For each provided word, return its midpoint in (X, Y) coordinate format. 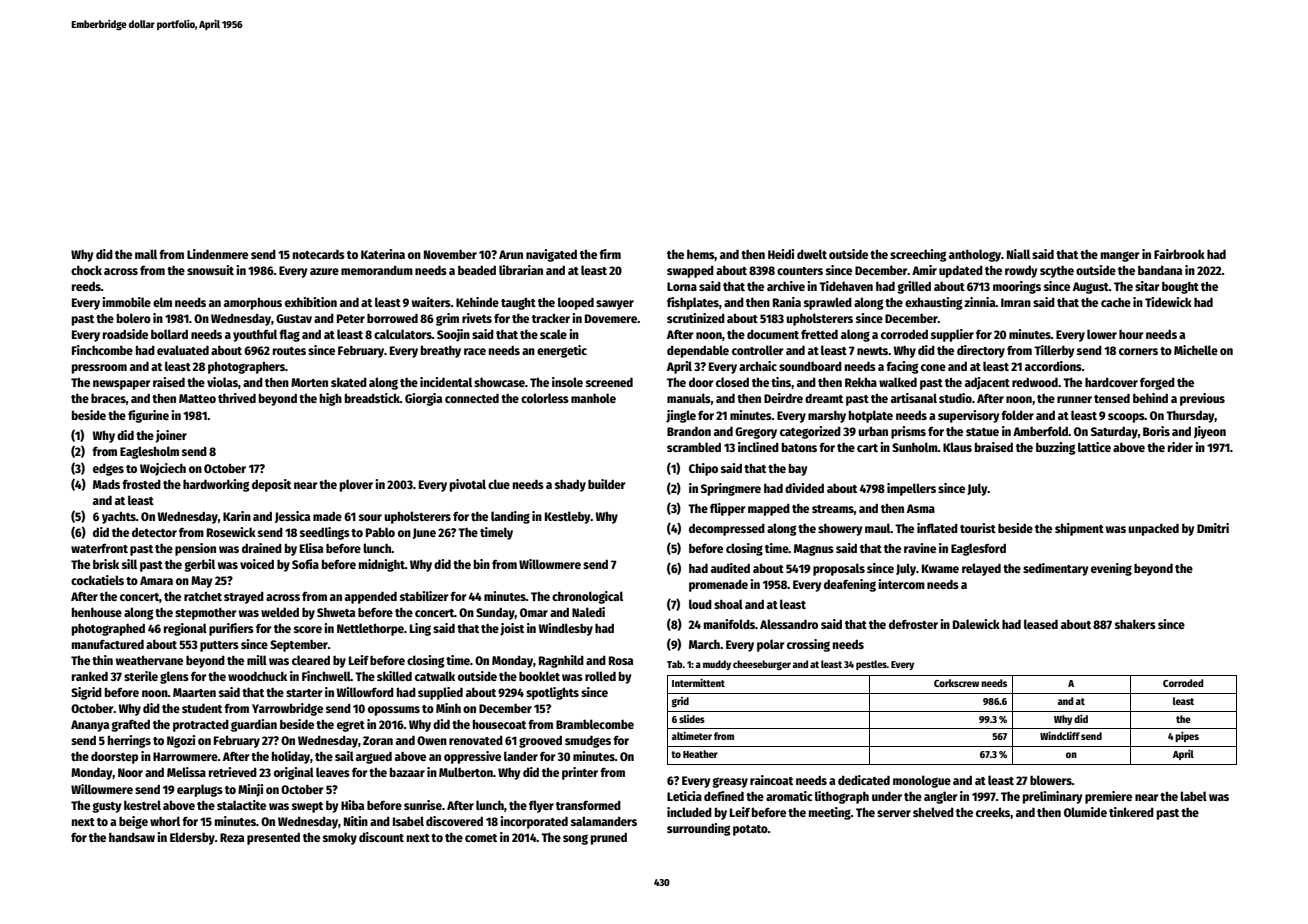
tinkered (1131, 812)
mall (146, 254)
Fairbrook (1179, 254)
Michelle (1196, 350)
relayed (981, 569)
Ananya (90, 726)
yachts (119, 517)
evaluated (183, 350)
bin (482, 564)
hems (701, 255)
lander (521, 756)
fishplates (693, 303)
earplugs (200, 790)
